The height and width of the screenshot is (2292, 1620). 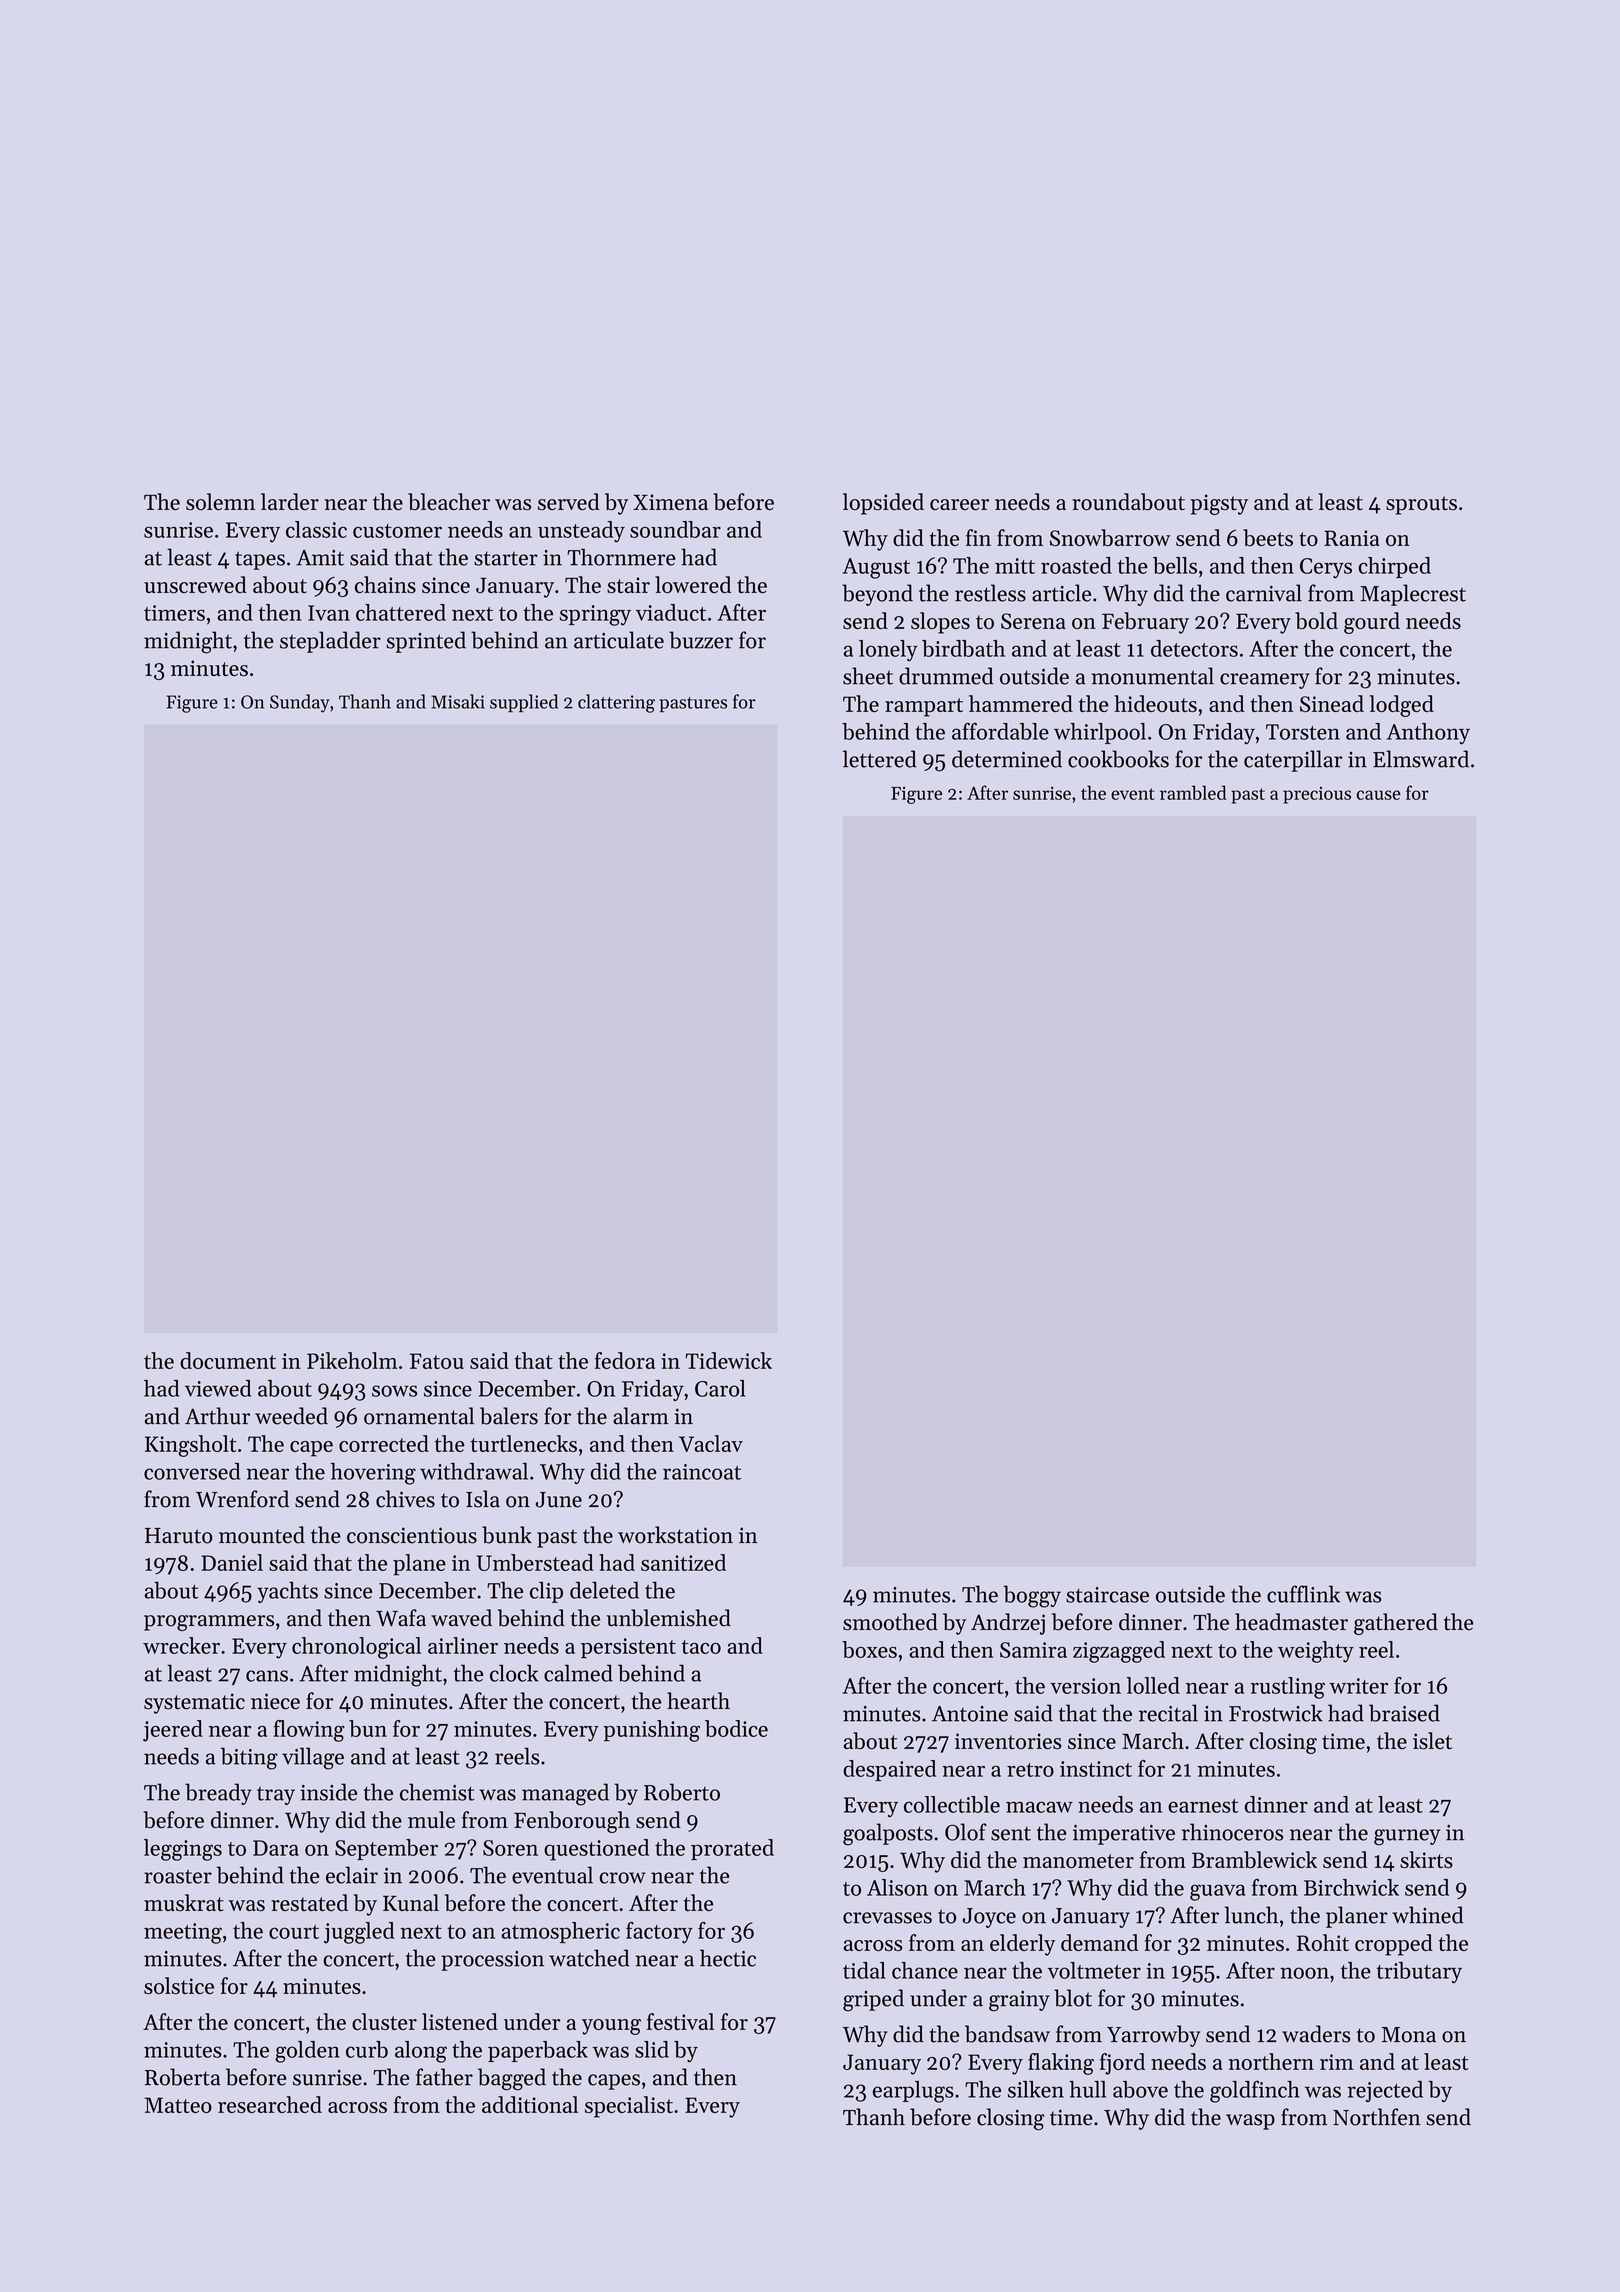 I want to click on Tidewick, so click(x=729, y=1360).
